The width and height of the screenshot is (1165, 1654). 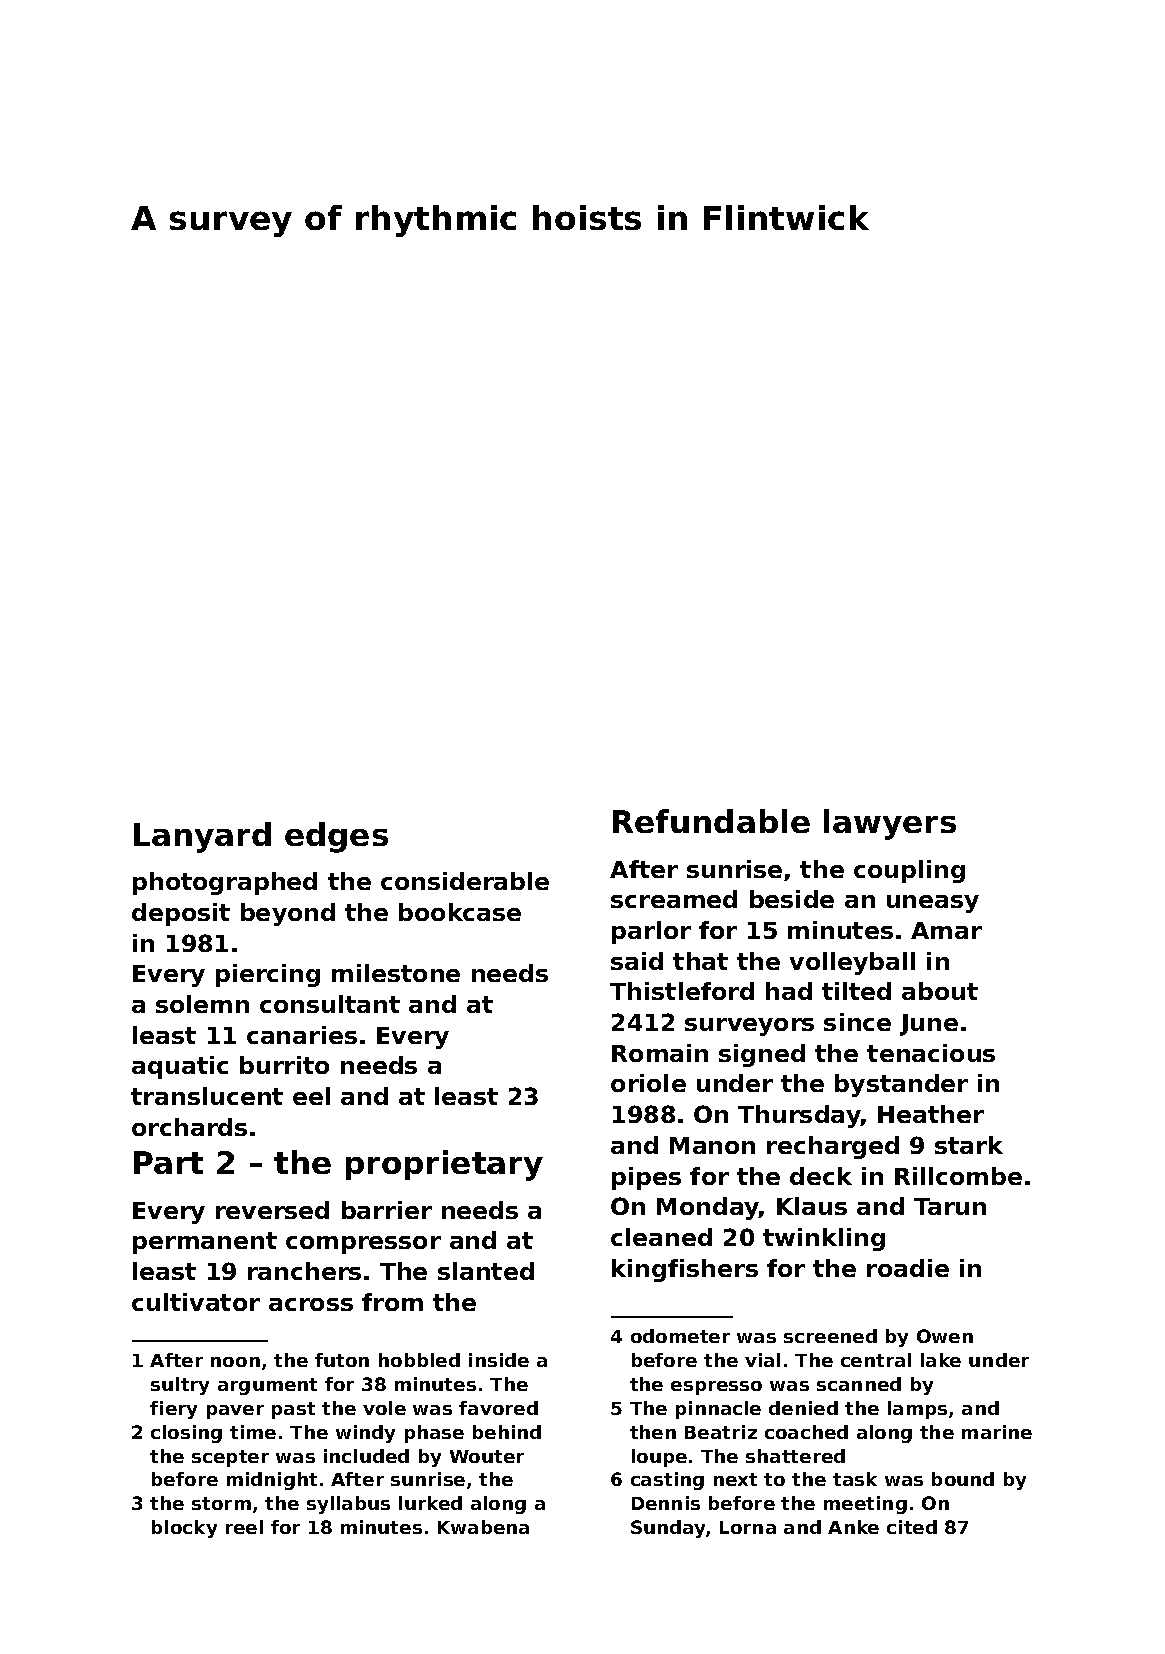 What do you see at coordinates (969, 1145) in the screenshot?
I see `stark` at bounding box center [969, 1145].
